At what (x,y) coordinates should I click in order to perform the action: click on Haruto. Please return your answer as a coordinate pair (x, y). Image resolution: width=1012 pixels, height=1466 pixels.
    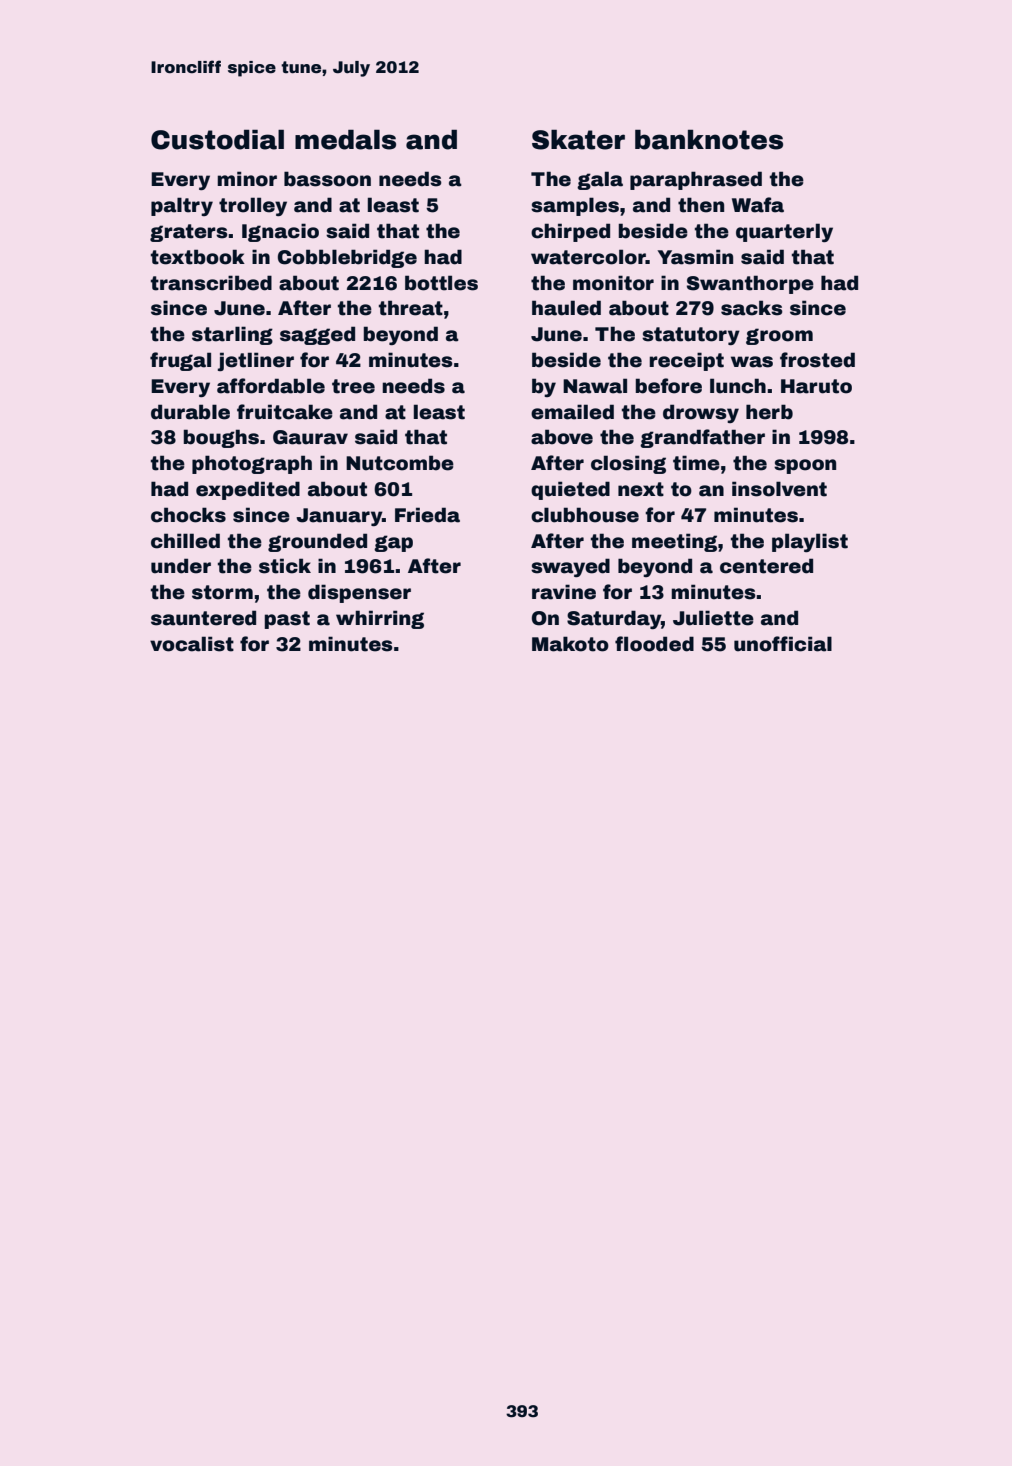
    Looking at the image, I should click on (816, 386).
